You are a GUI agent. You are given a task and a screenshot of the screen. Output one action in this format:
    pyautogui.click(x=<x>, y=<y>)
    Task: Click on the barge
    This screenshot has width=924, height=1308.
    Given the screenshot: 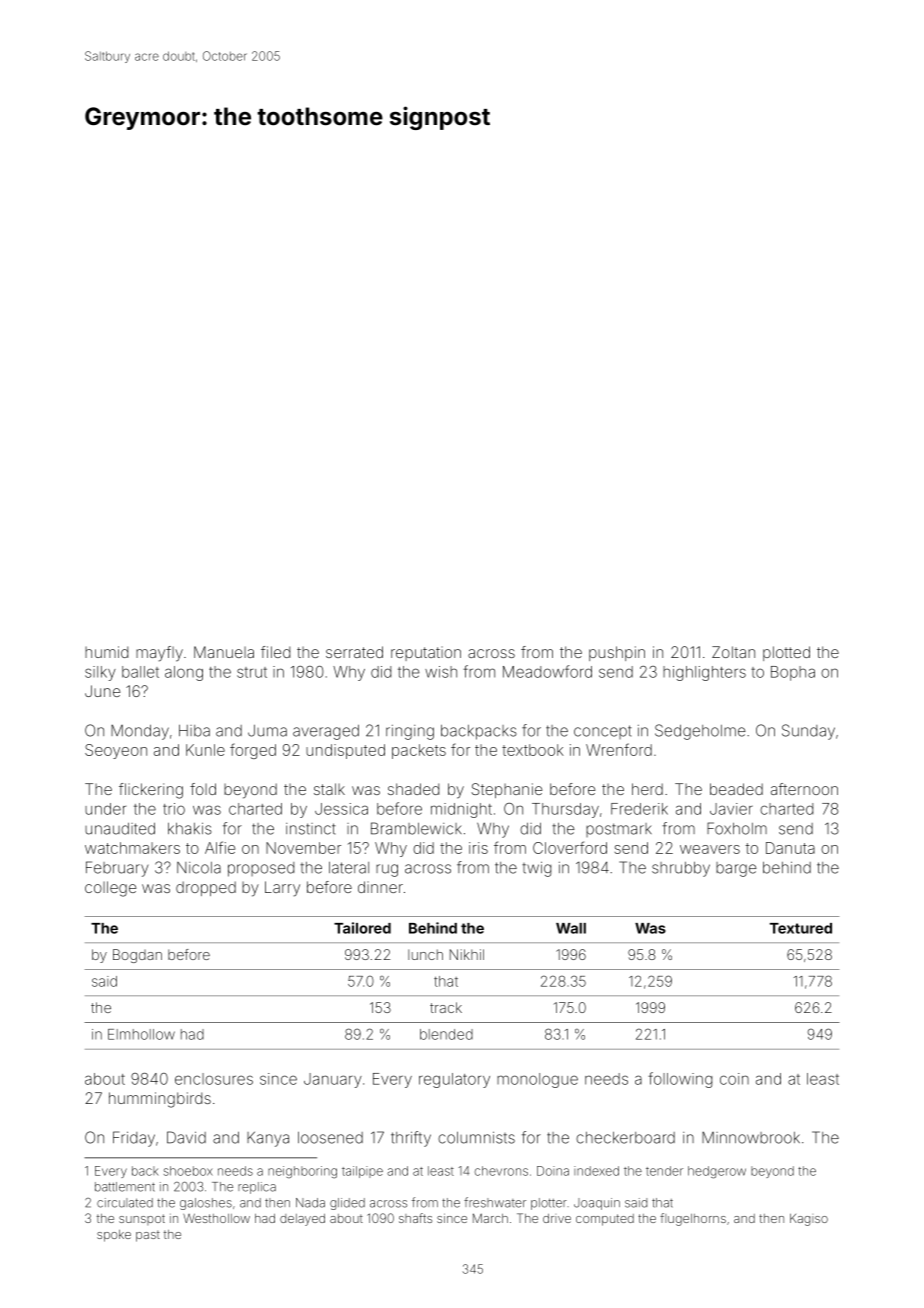 What is the action you would take?
    pyautogui.click(x=736, y=869)
